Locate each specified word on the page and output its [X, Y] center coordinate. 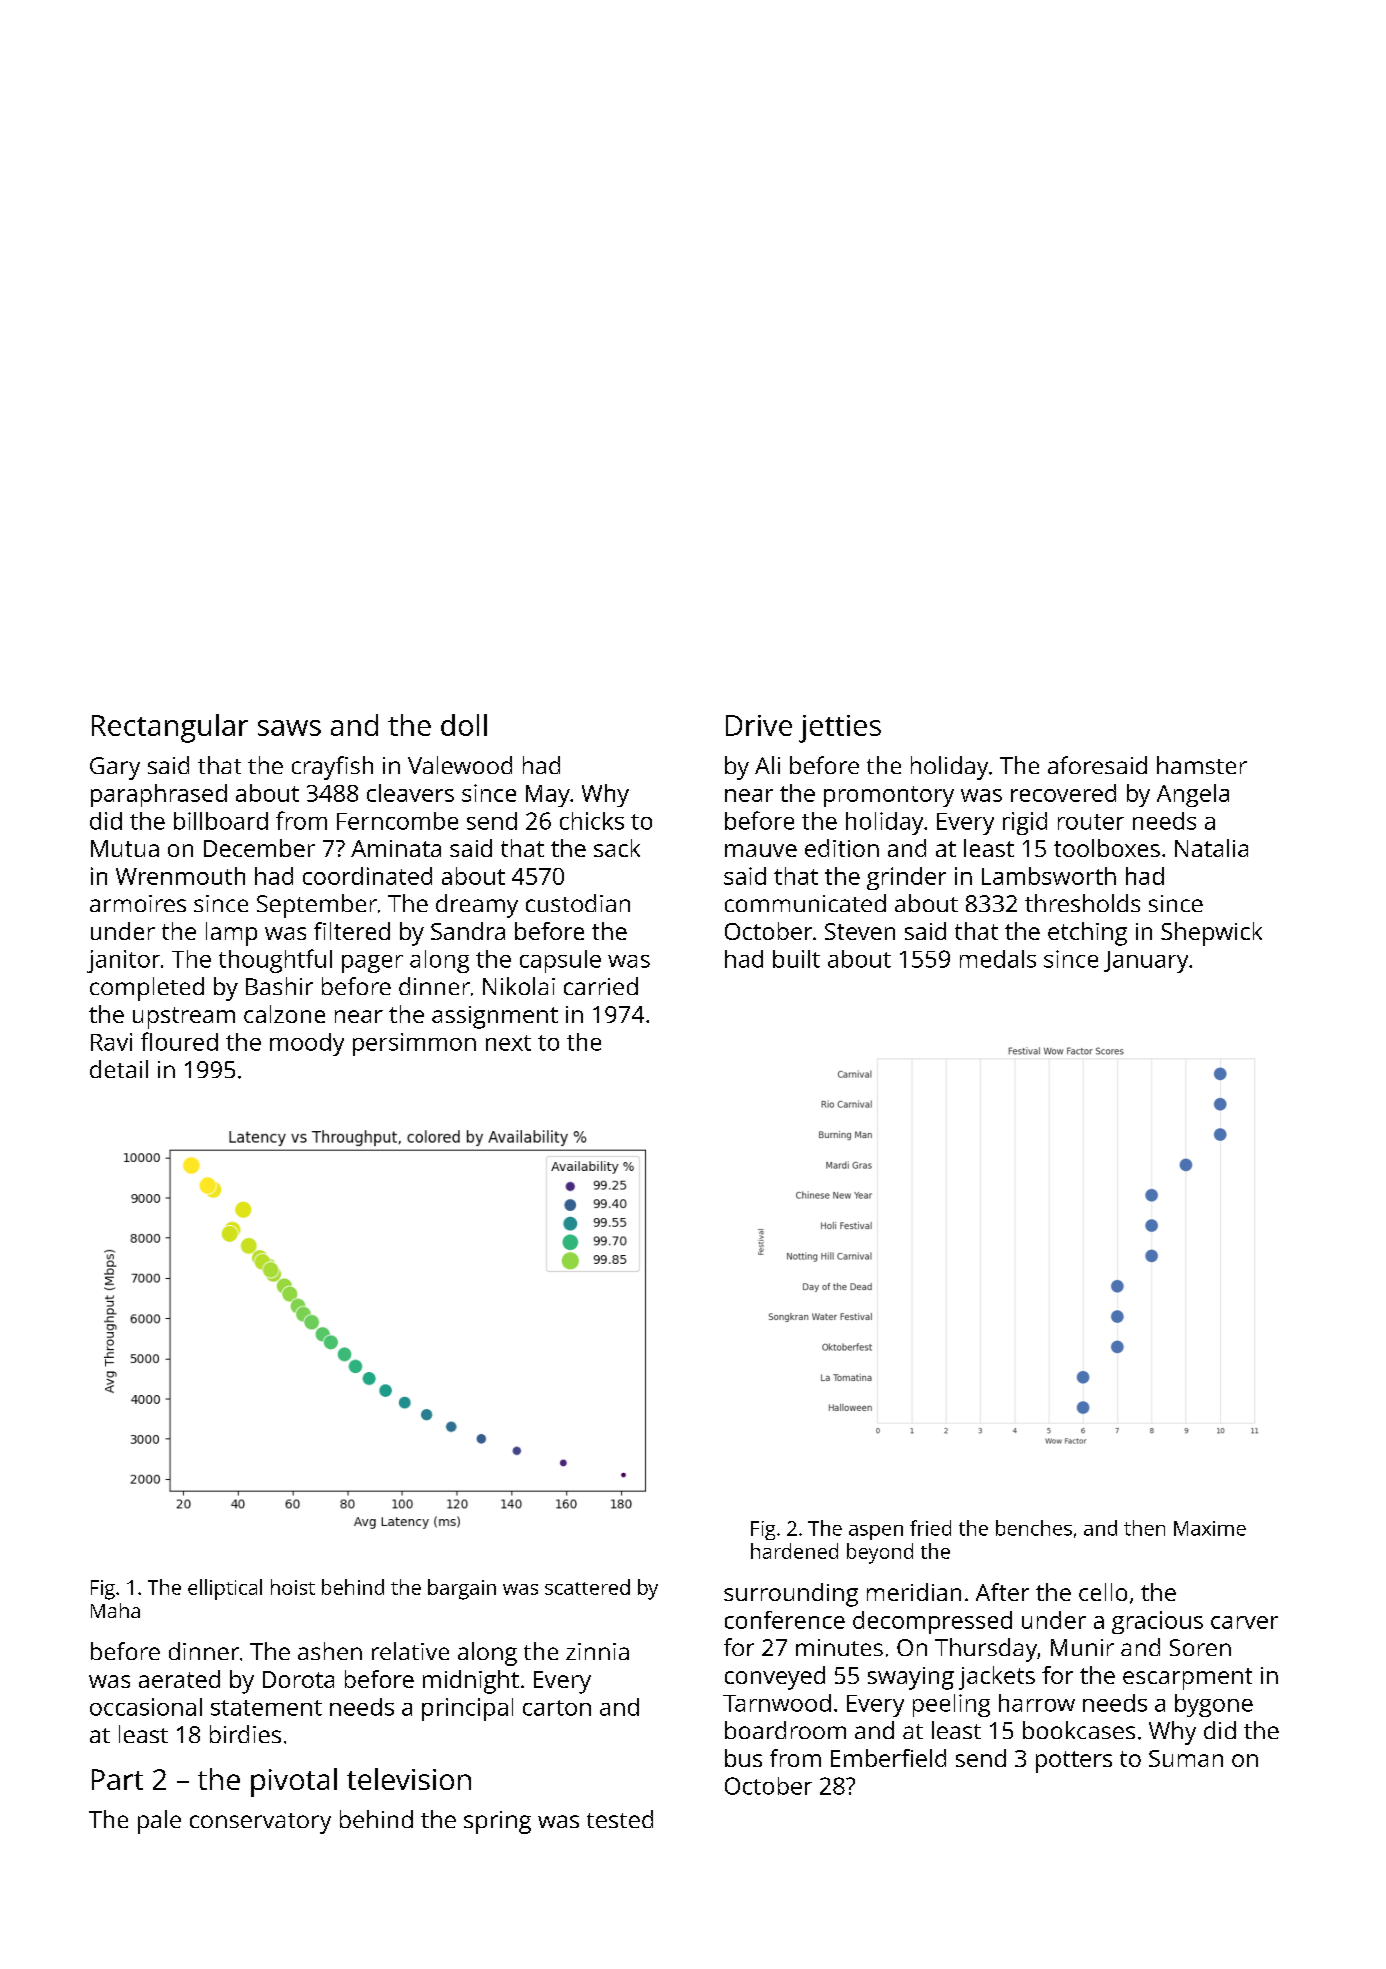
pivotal [294, 1782]
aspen [876, 1532]
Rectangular [170, 728]
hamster [1202, 765]
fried [930, 1528]
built [796, 959]
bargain [462, 1589]
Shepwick [1211, 934]
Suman [1186, 1758]
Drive [759, 725]
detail [119, 1069]
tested [620, 1819]
